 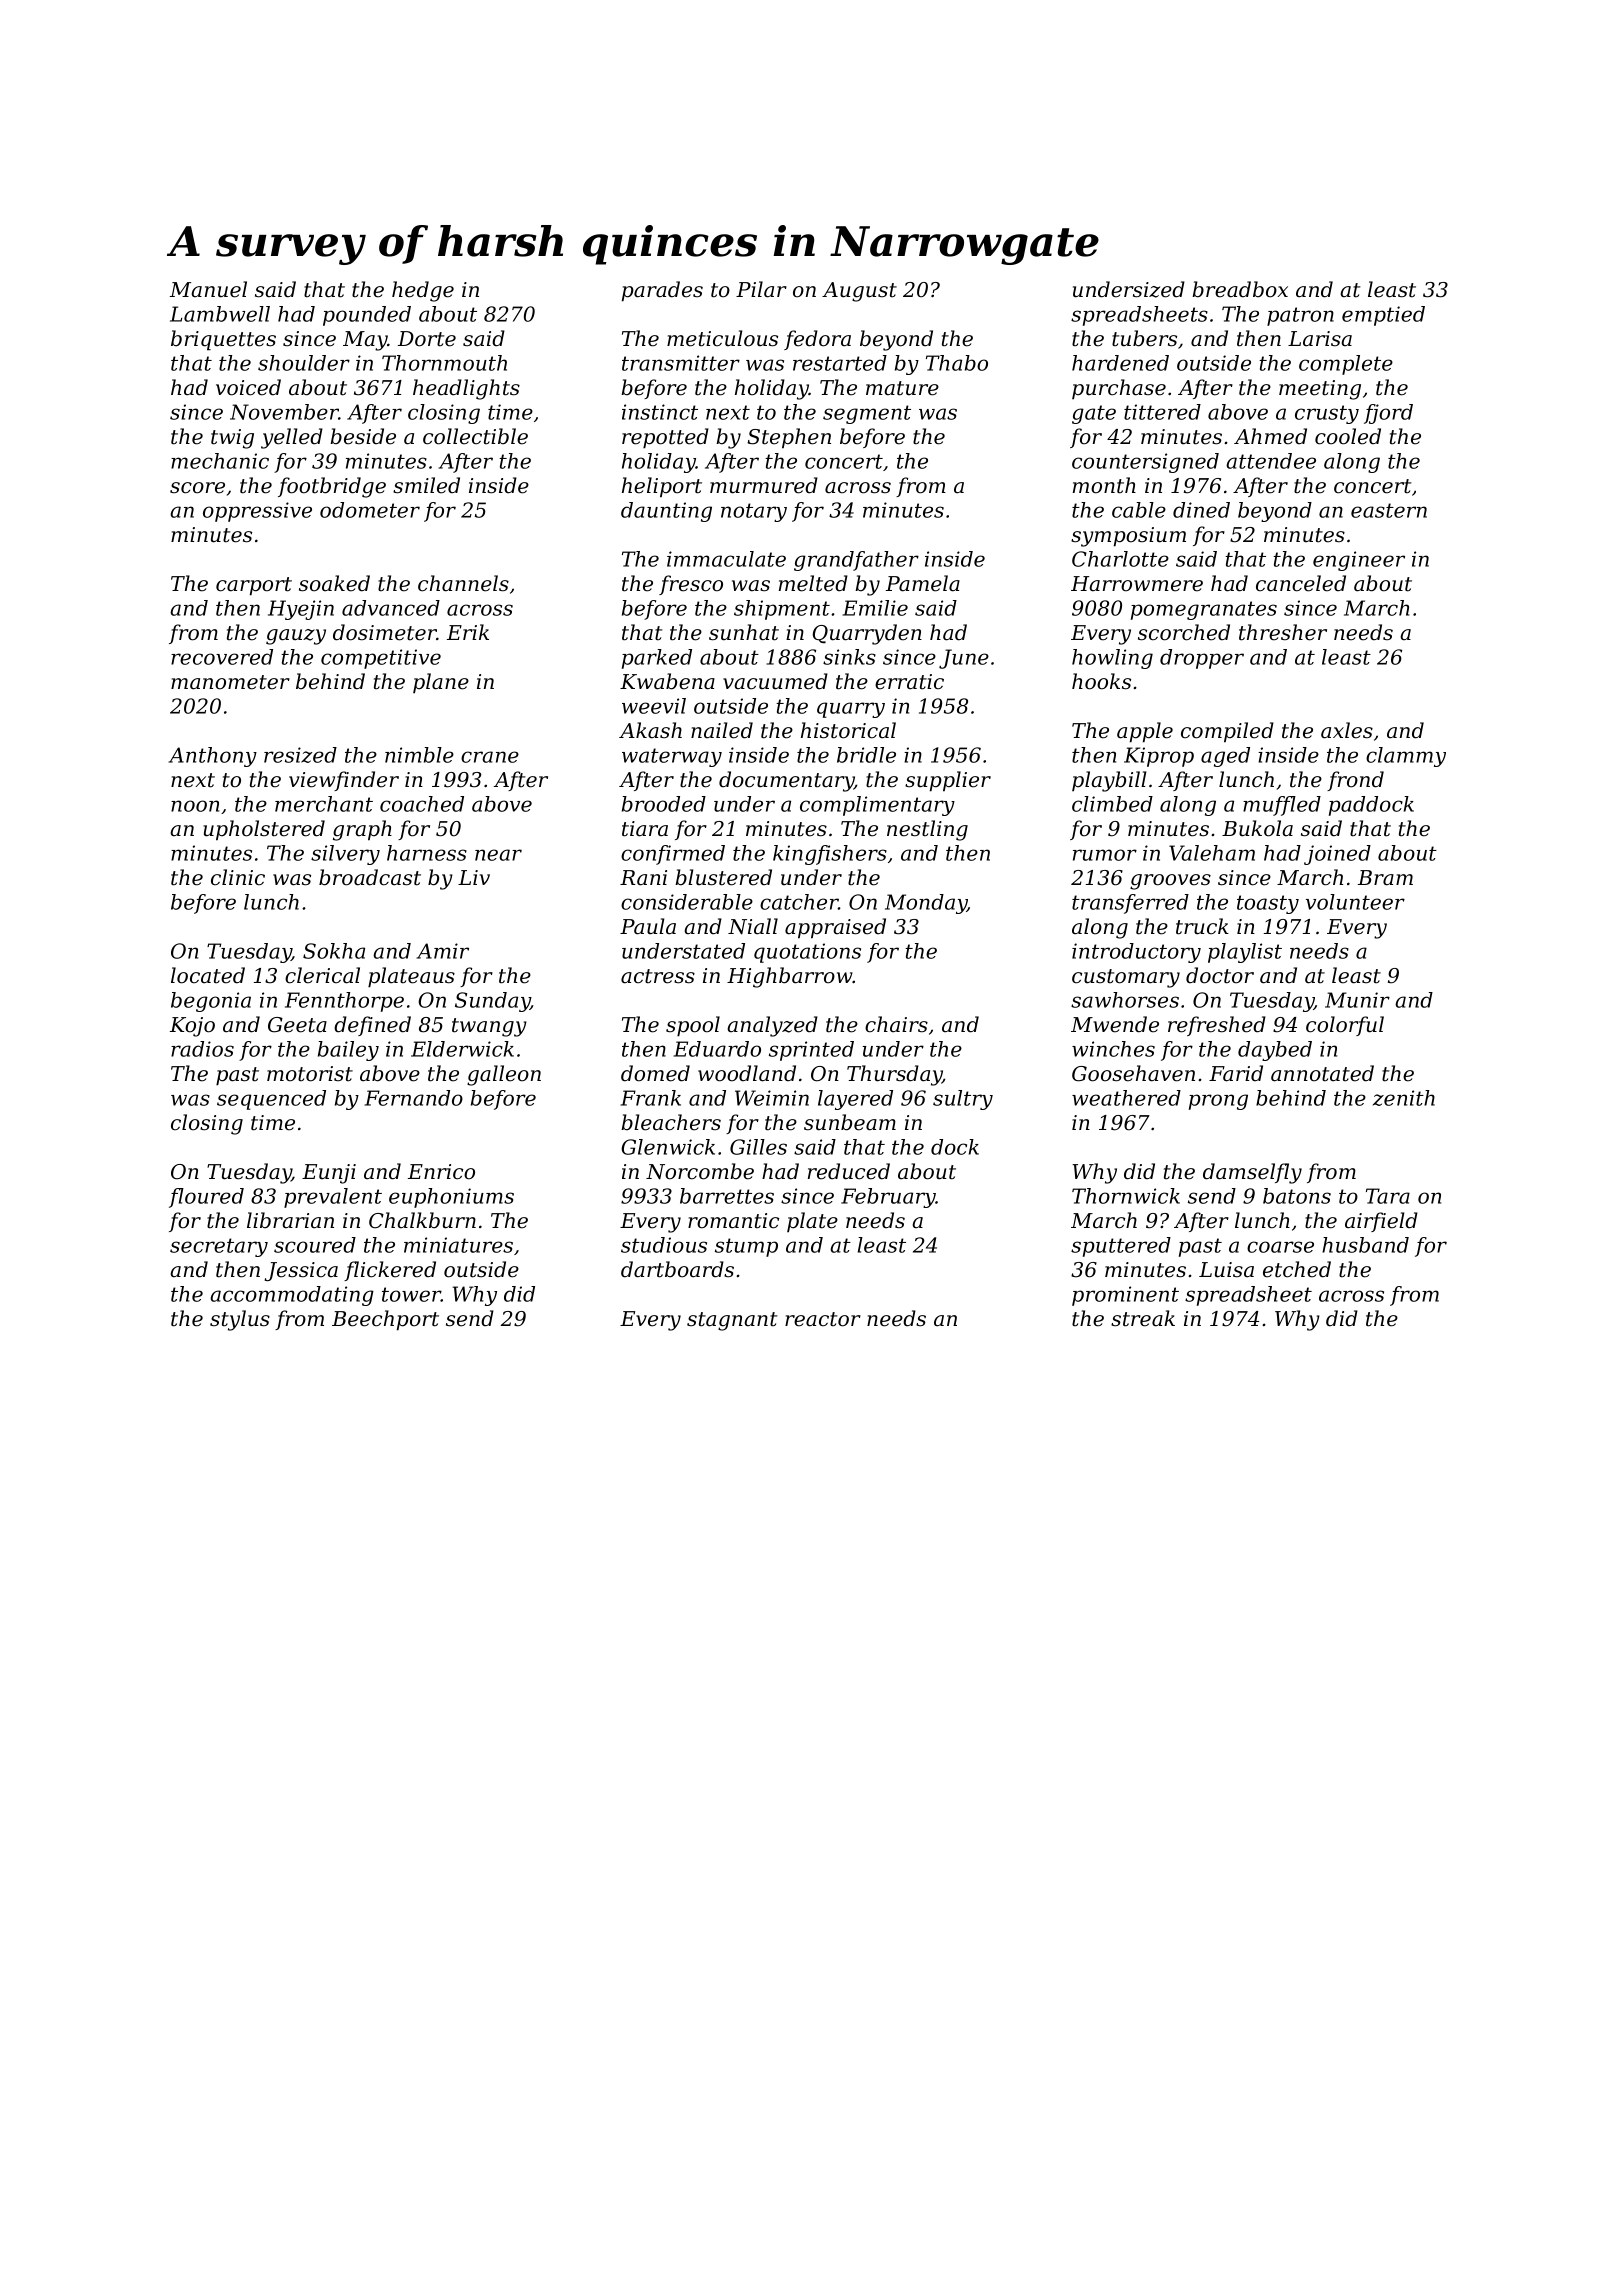 I want to click on purchase, so click(x=1119, y=389).
